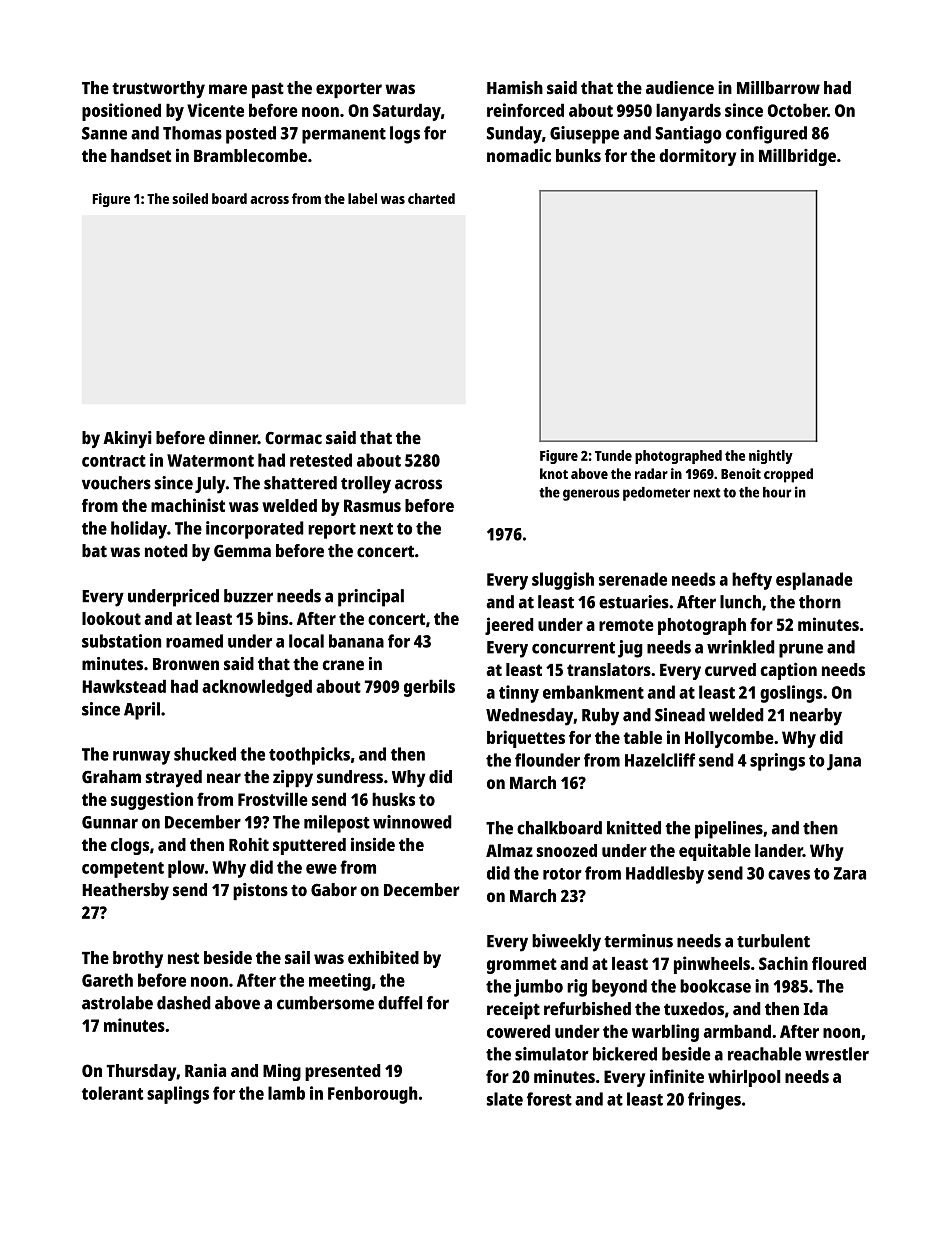 The width and height of the screenshot is (952, 1233). I want to click on knot, so click(554, 473).
